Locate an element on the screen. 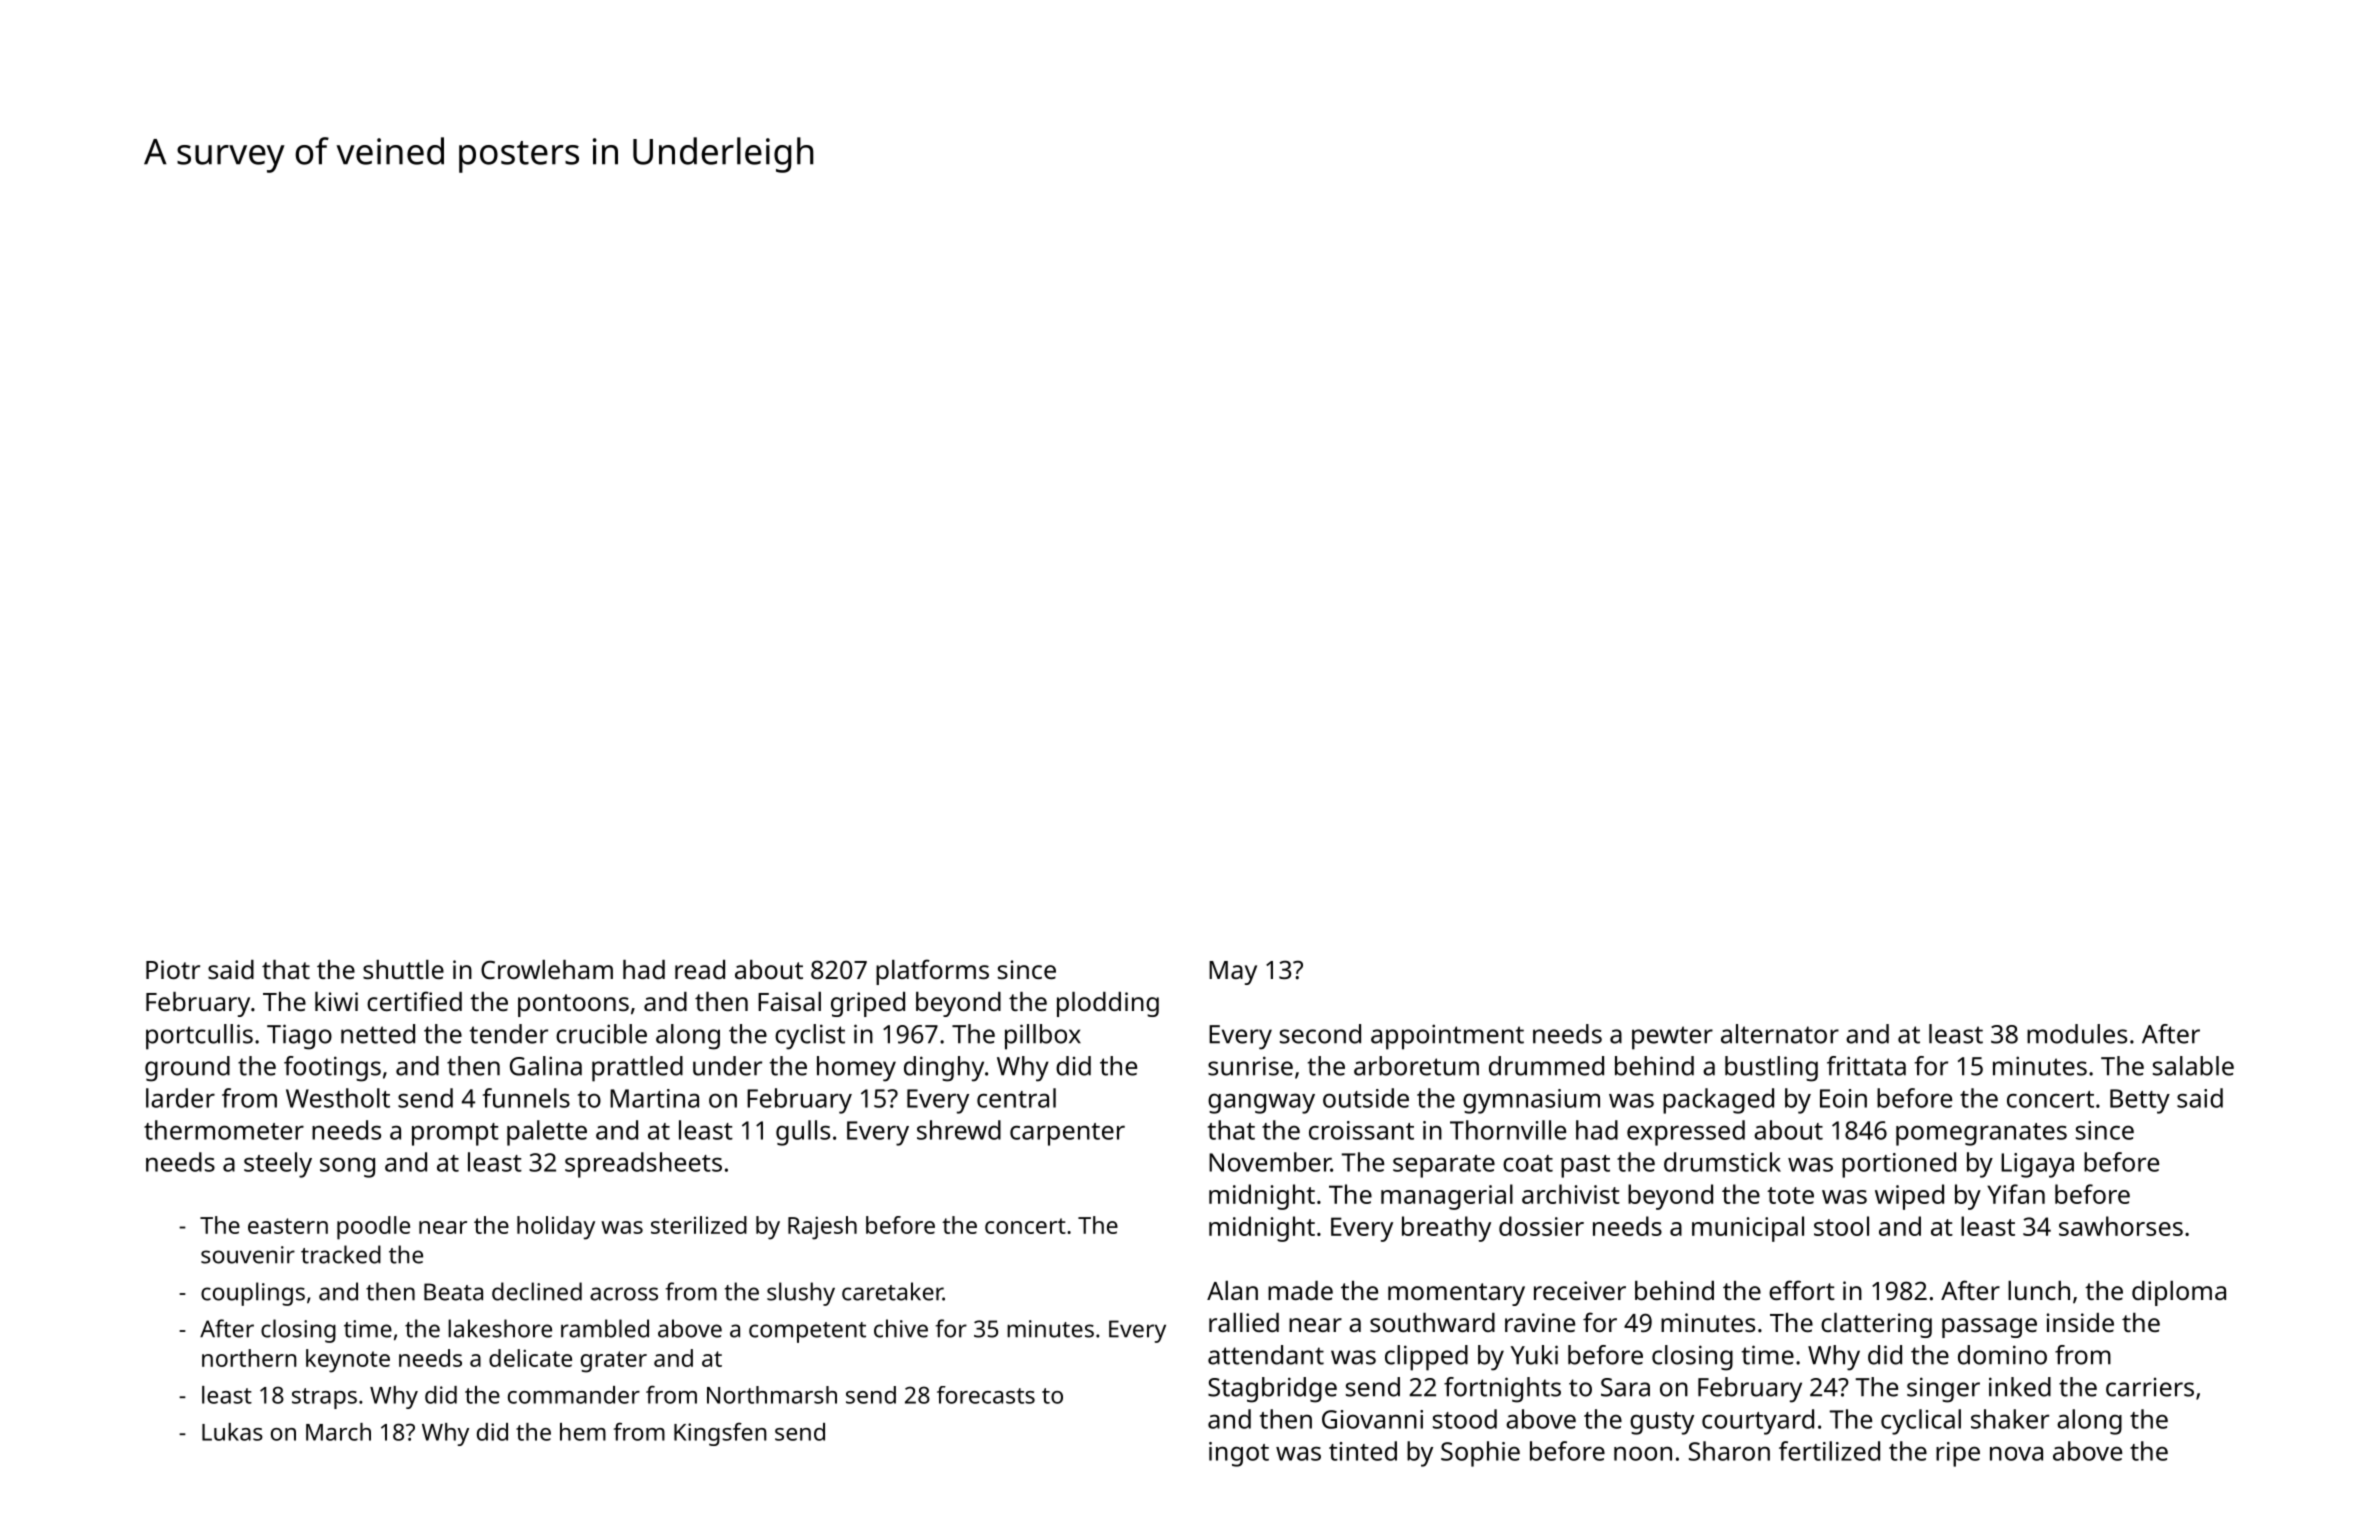 This screenshot has width=2380, height=1540. May is located at coordinates (1233, 973).
